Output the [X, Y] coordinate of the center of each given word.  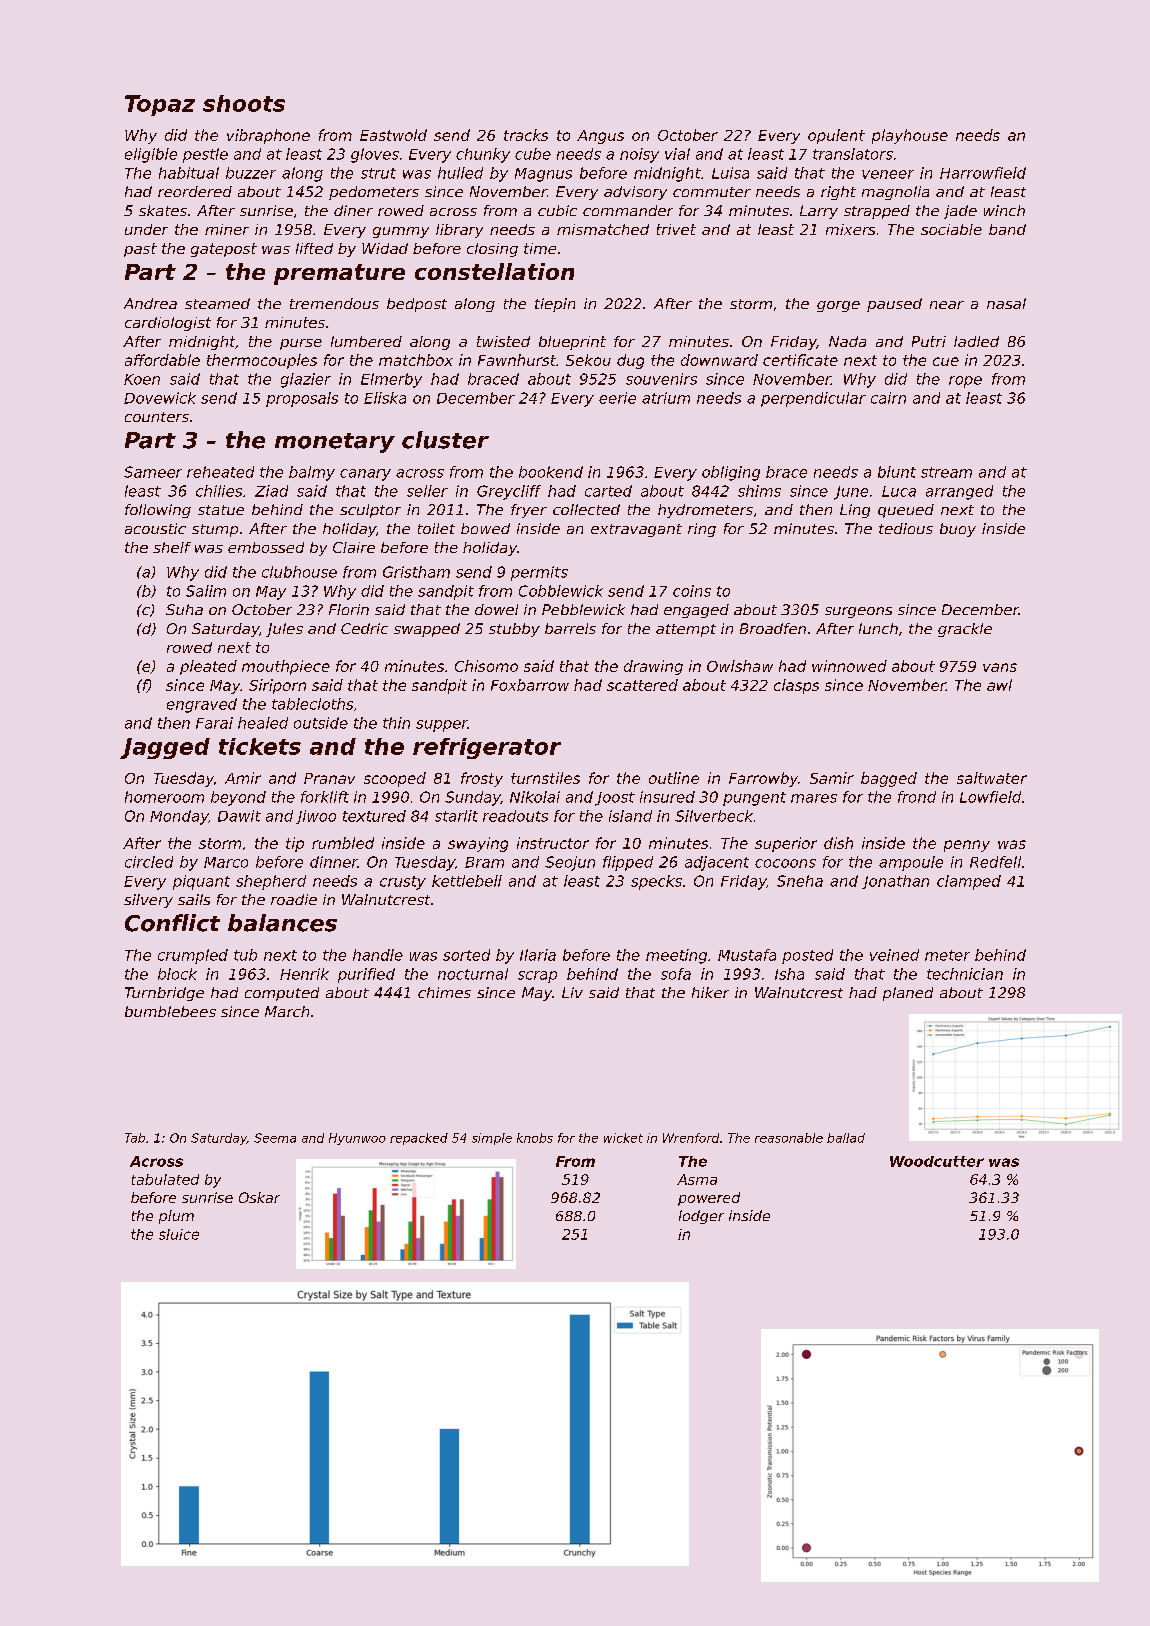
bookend [551, 472]
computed [282, 994]
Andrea [150, 303]
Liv [572, 992]
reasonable [789, 1138]
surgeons [858, 612]
